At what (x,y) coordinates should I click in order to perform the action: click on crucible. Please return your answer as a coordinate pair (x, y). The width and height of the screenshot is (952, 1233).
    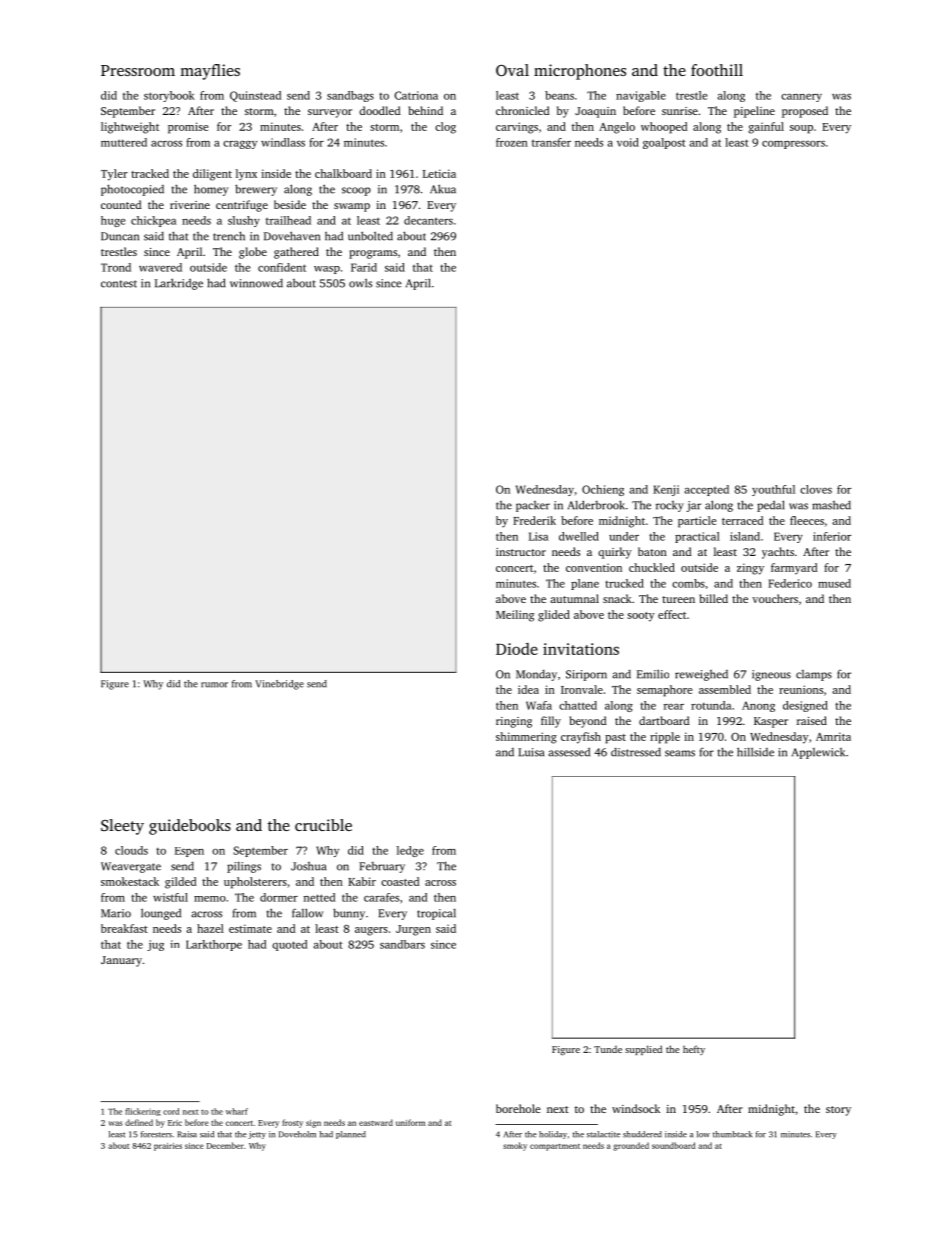
    Looking at the image, I should click on (323, 825).
